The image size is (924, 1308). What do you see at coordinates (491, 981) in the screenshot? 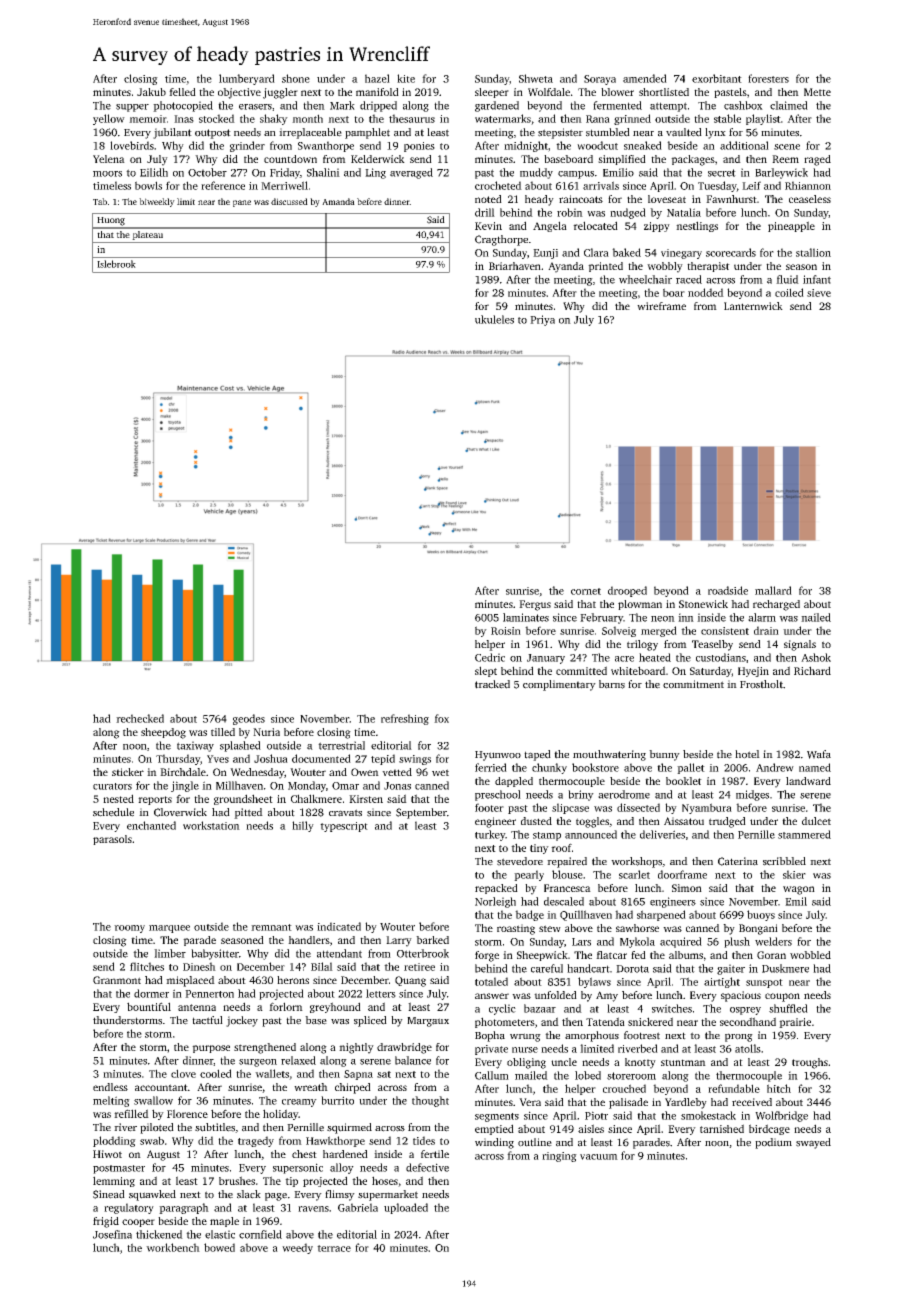
I see `totaled` at bounding box center [491, 981].
